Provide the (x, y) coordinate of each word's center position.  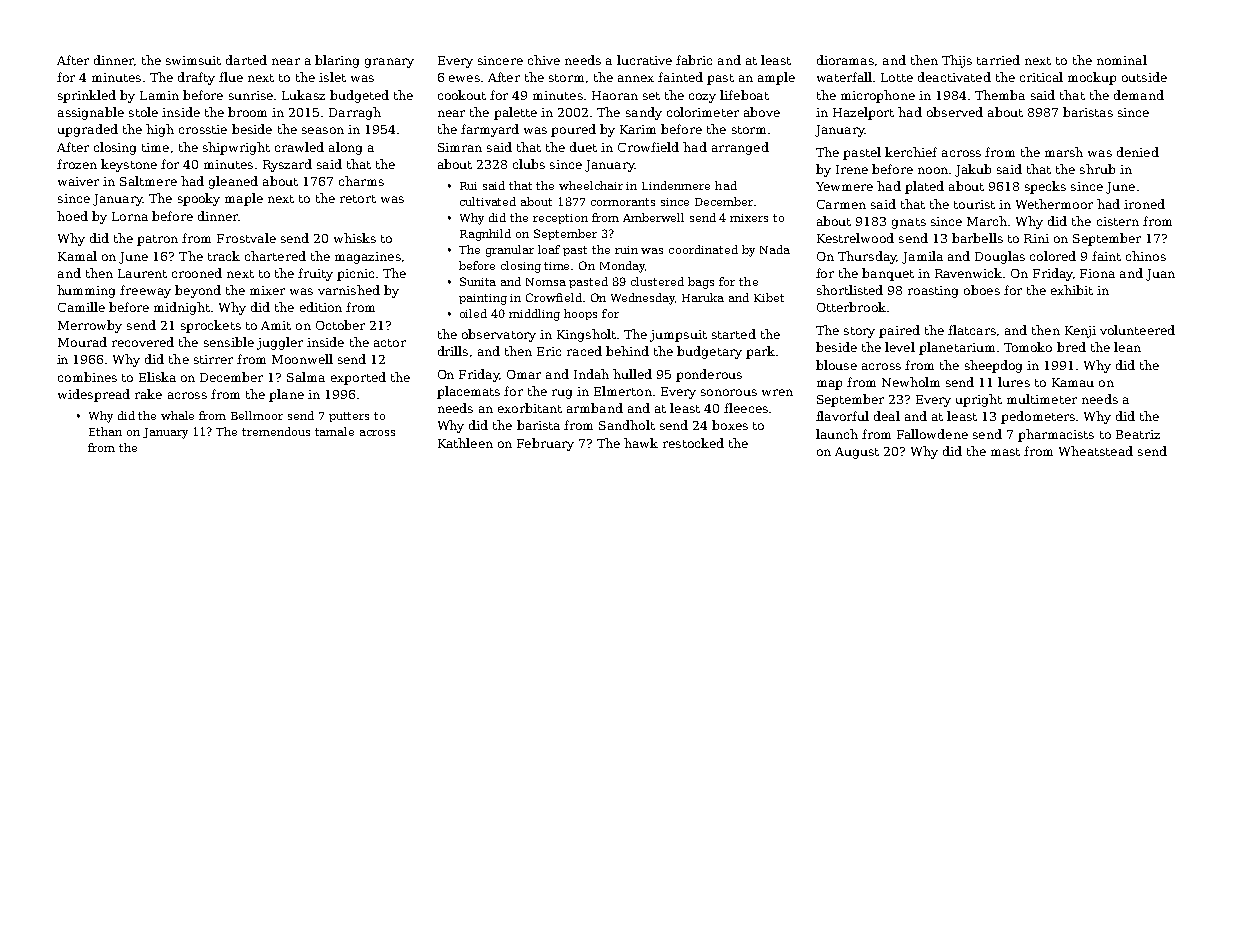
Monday (622, 267)
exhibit (1072, 290)
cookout (462, 95)
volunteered (1137, 330)
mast (1005, 452)
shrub (1097, 169)
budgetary (709, 352)
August (857, 453)
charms (361, 181)
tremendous (276, 431)
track (224, 256)
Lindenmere (676, 185)
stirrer (213, 359)
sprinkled (87, 96)
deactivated (954, 77)
